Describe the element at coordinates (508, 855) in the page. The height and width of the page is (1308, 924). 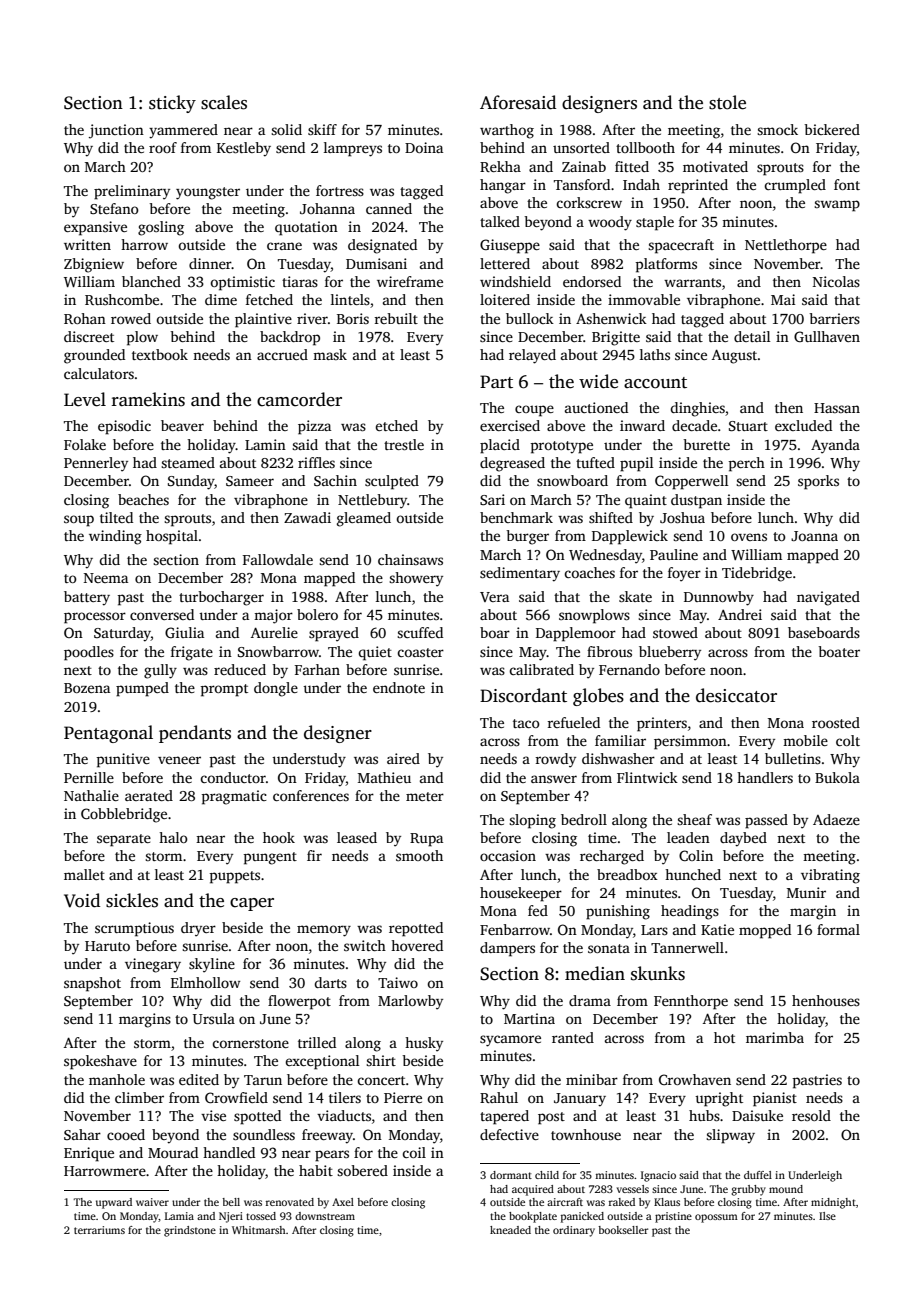
I see `occasion` at that location.
